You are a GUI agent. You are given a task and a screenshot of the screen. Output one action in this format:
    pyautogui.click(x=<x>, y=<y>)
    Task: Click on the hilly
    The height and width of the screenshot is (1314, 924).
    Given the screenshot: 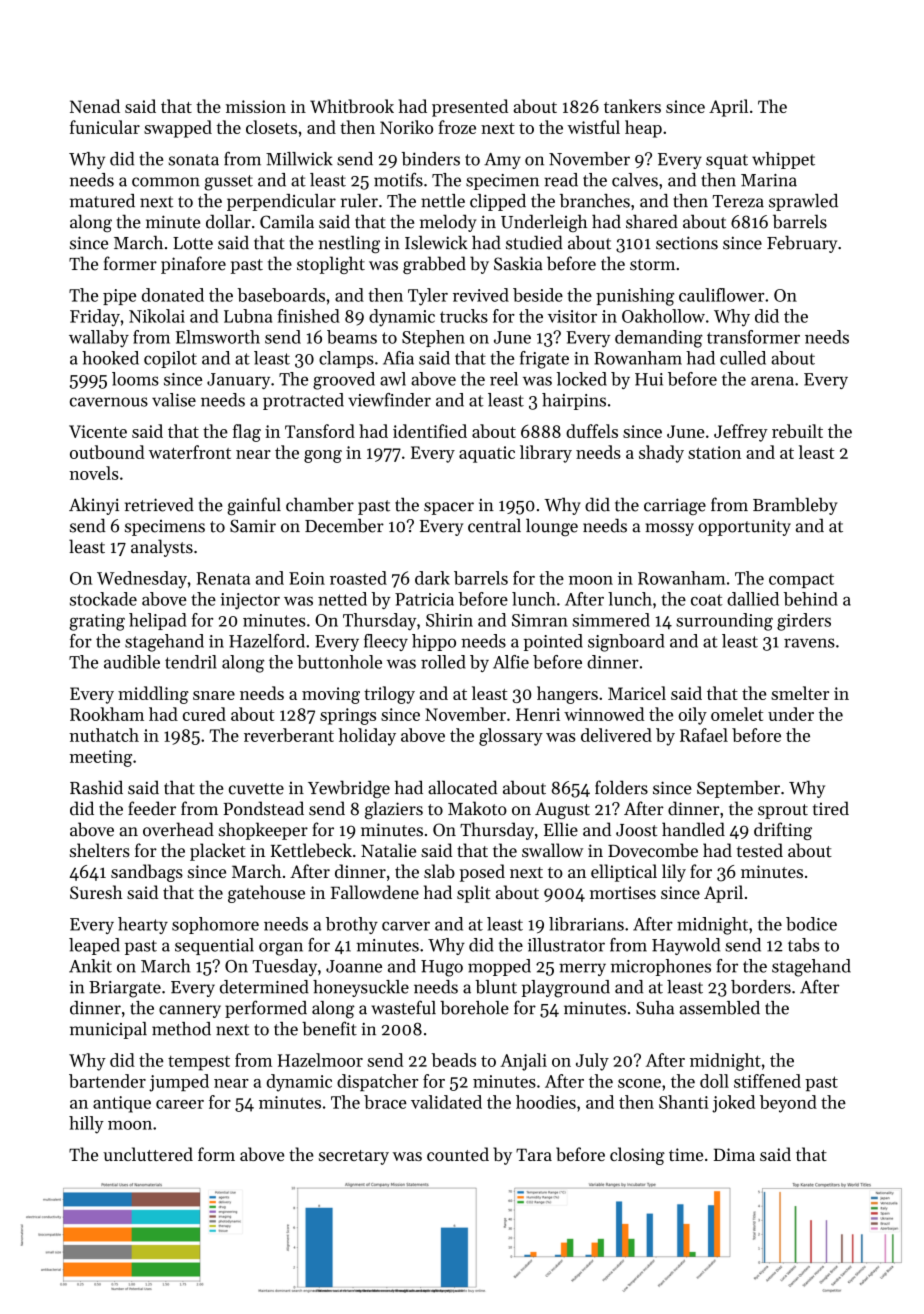 What is the action you would take?
    pyautogui.click(x=86, y=1125)
